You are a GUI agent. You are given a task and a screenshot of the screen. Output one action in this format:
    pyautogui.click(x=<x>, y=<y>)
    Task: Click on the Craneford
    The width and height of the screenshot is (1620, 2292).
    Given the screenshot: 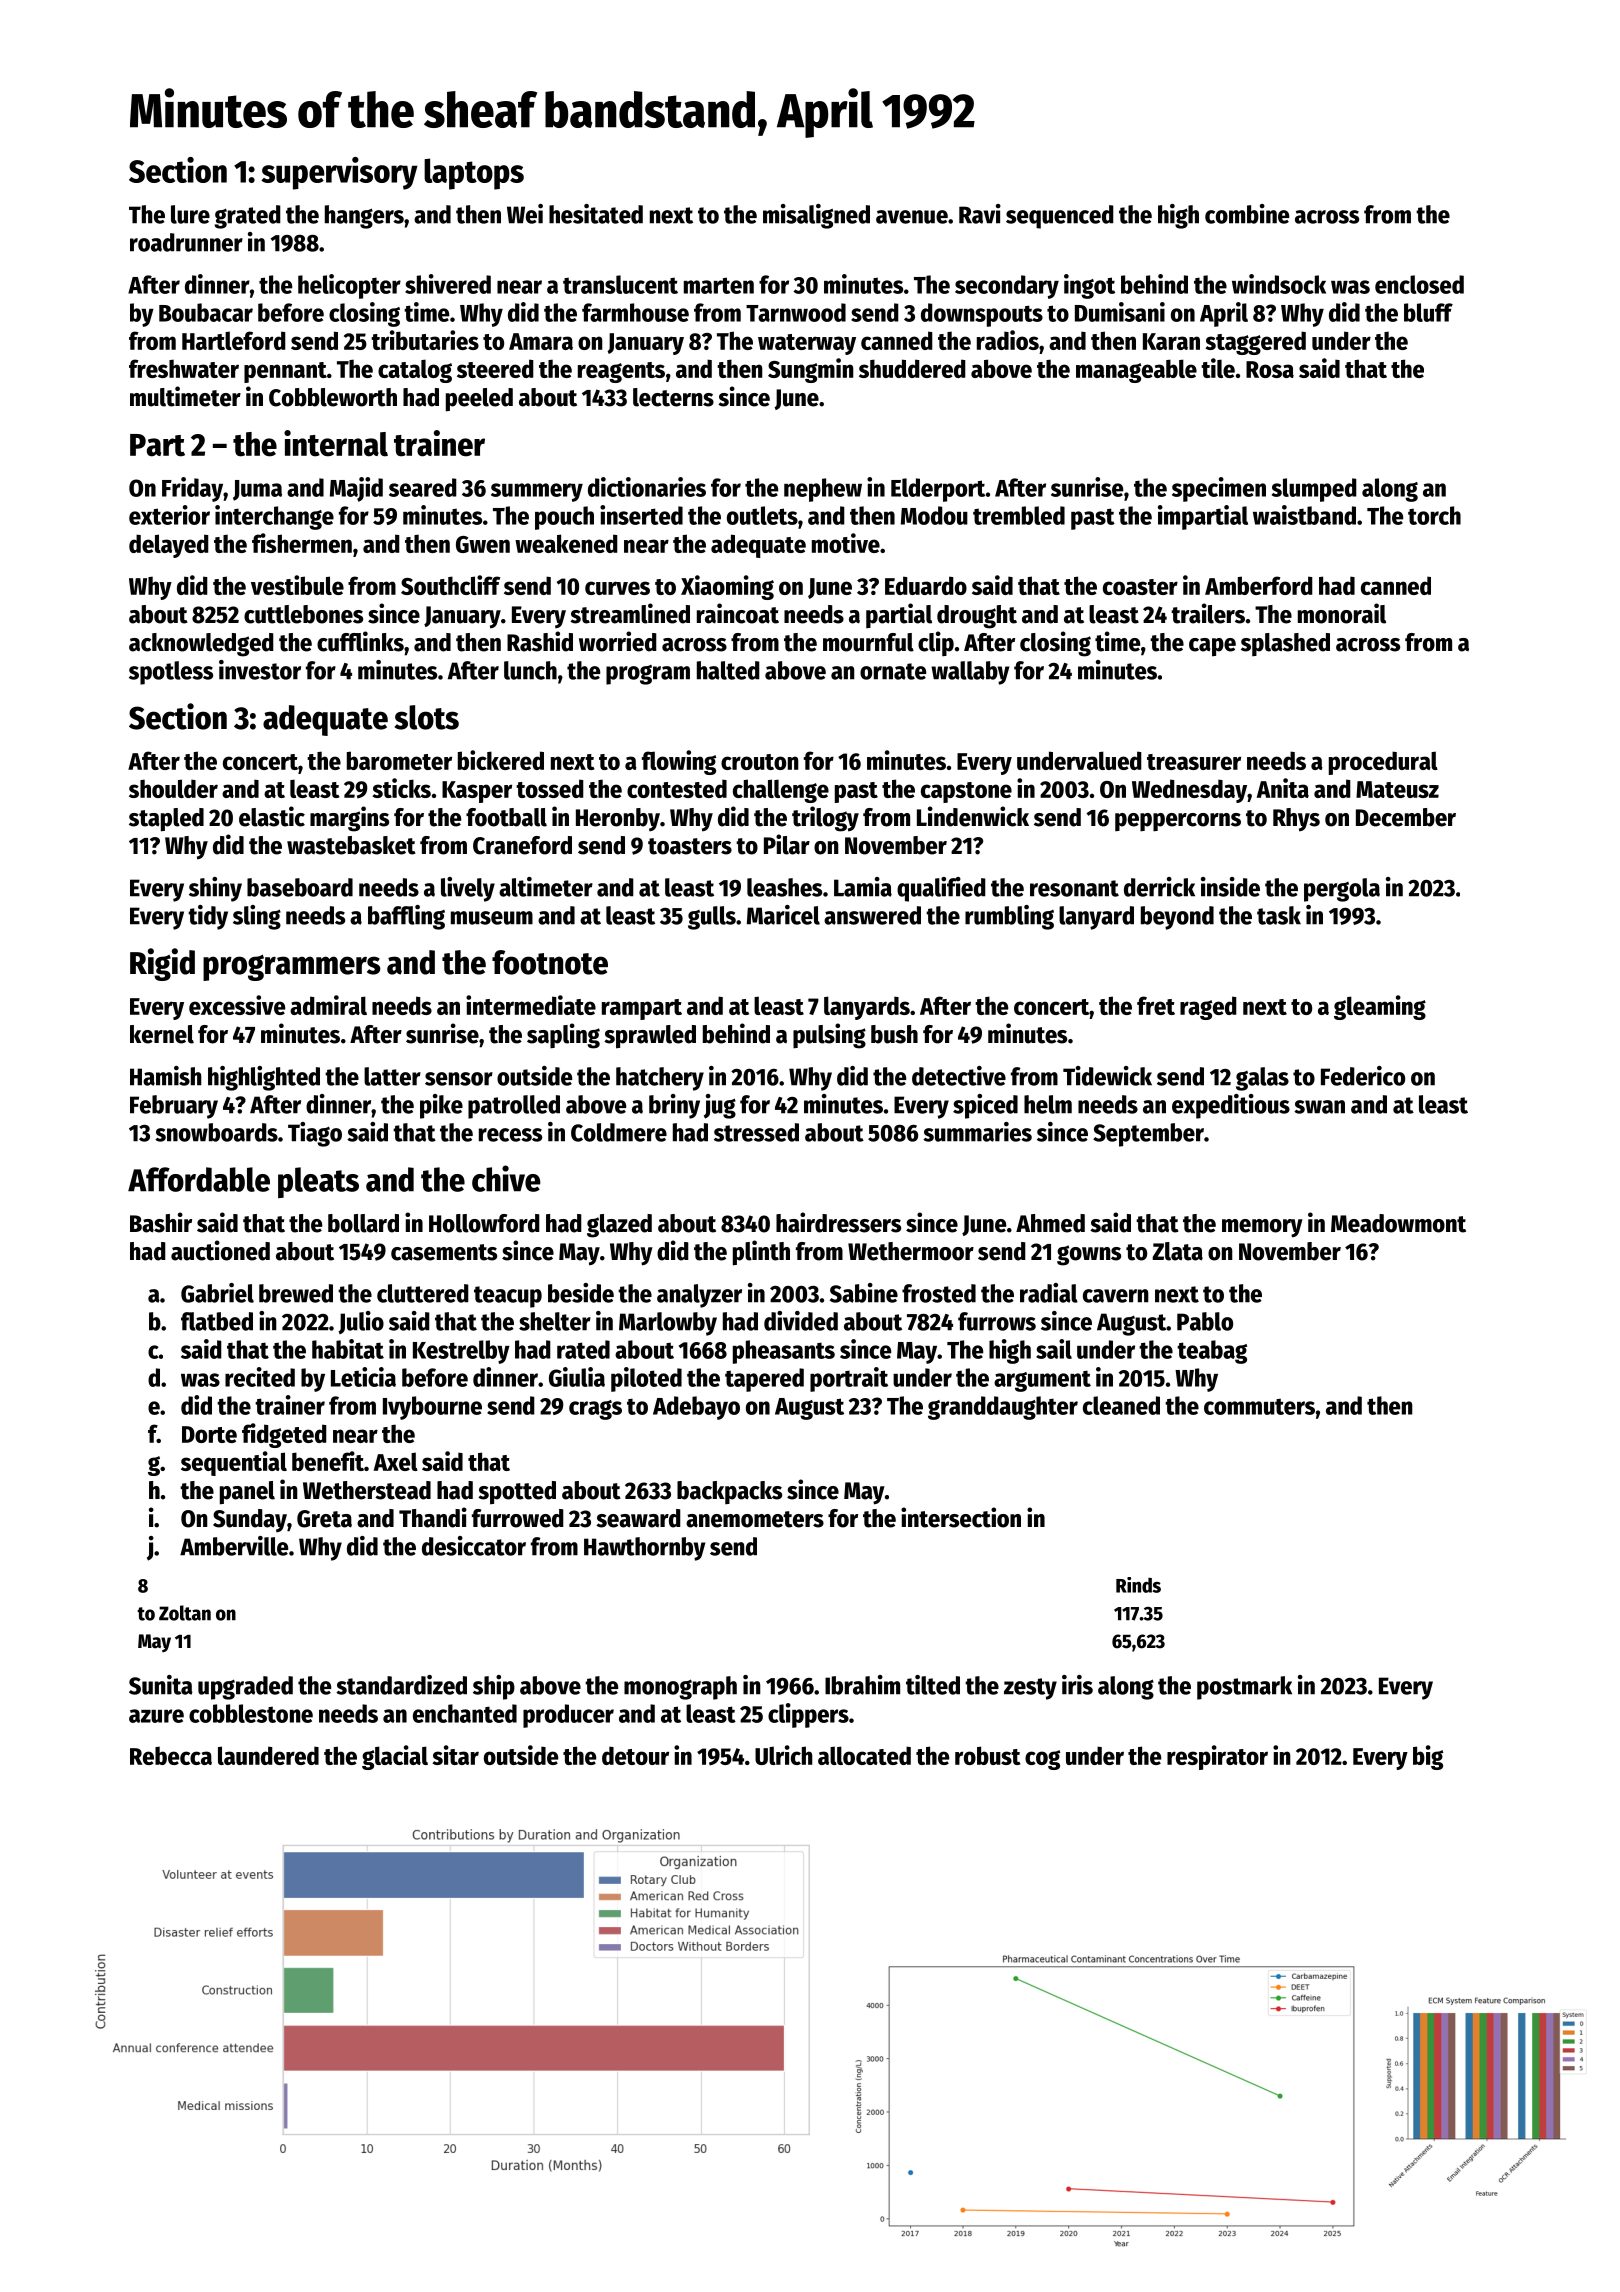 What is the action you would take?
    pyautogui.click(x=522, y=845)
